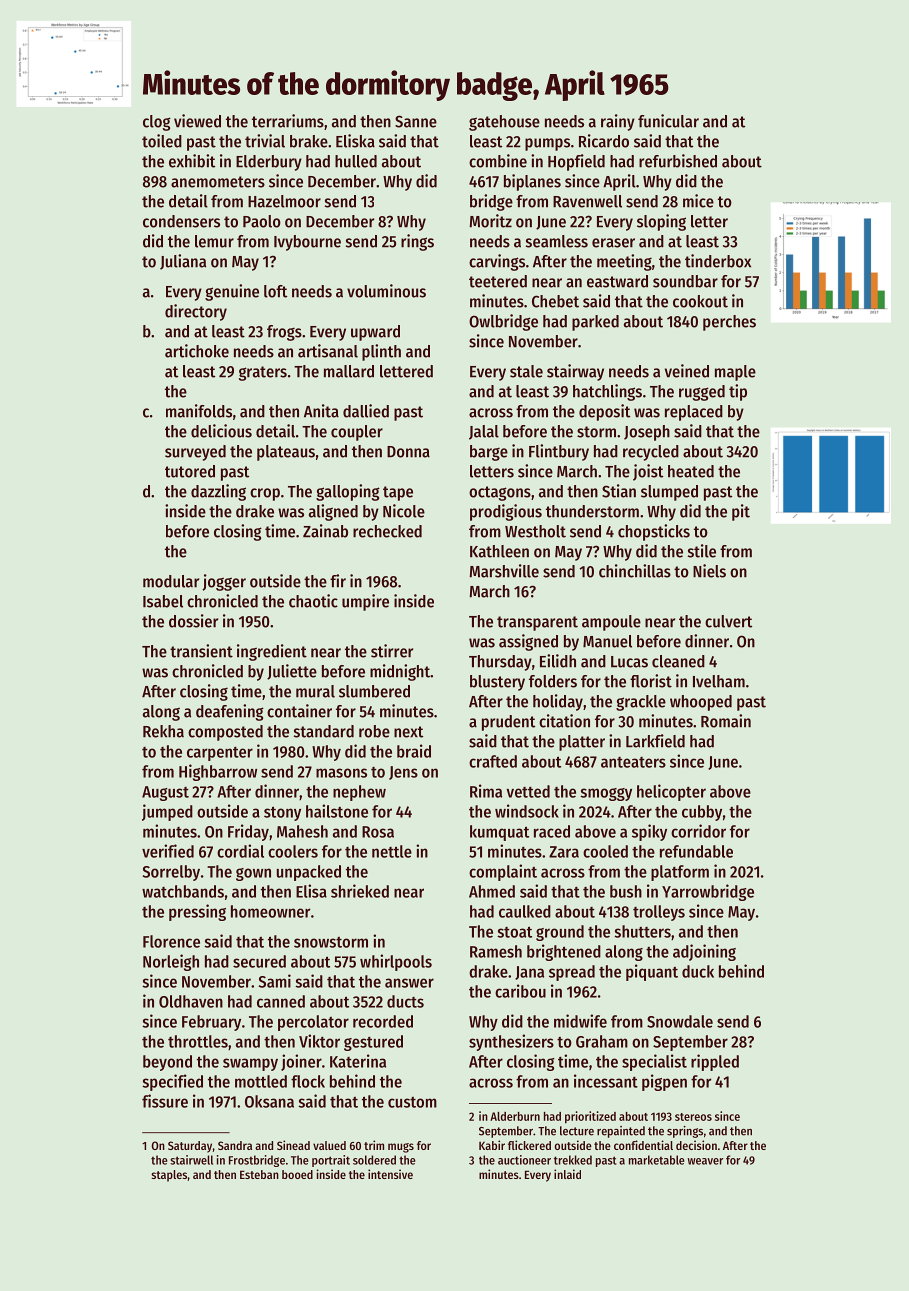 This screenshot has width=909, height=1291. Describe the element at coordinates (299, 711) in the screenshot. I see `container` at that location.
